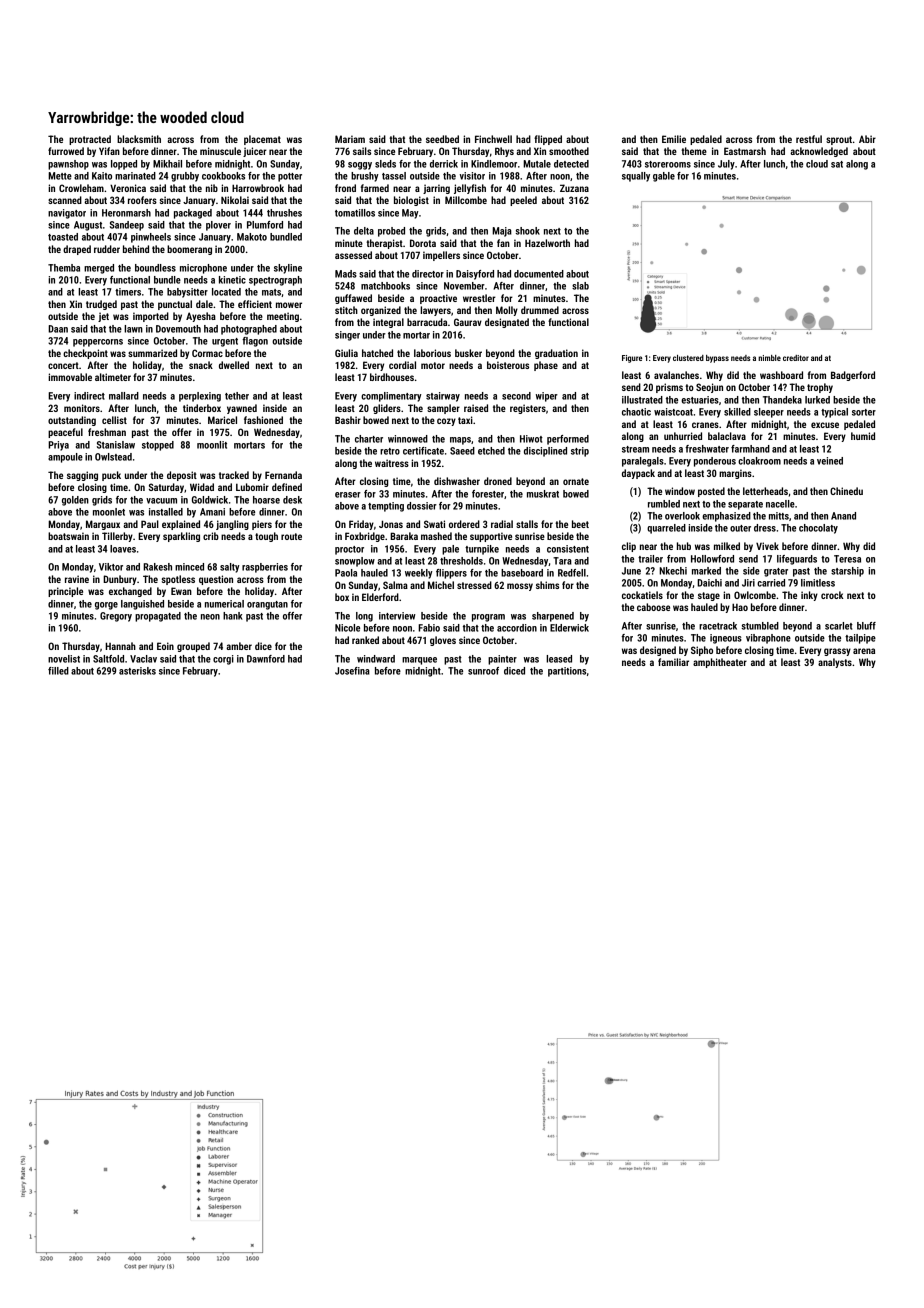  I want to click on golden, so click(75, 501).
